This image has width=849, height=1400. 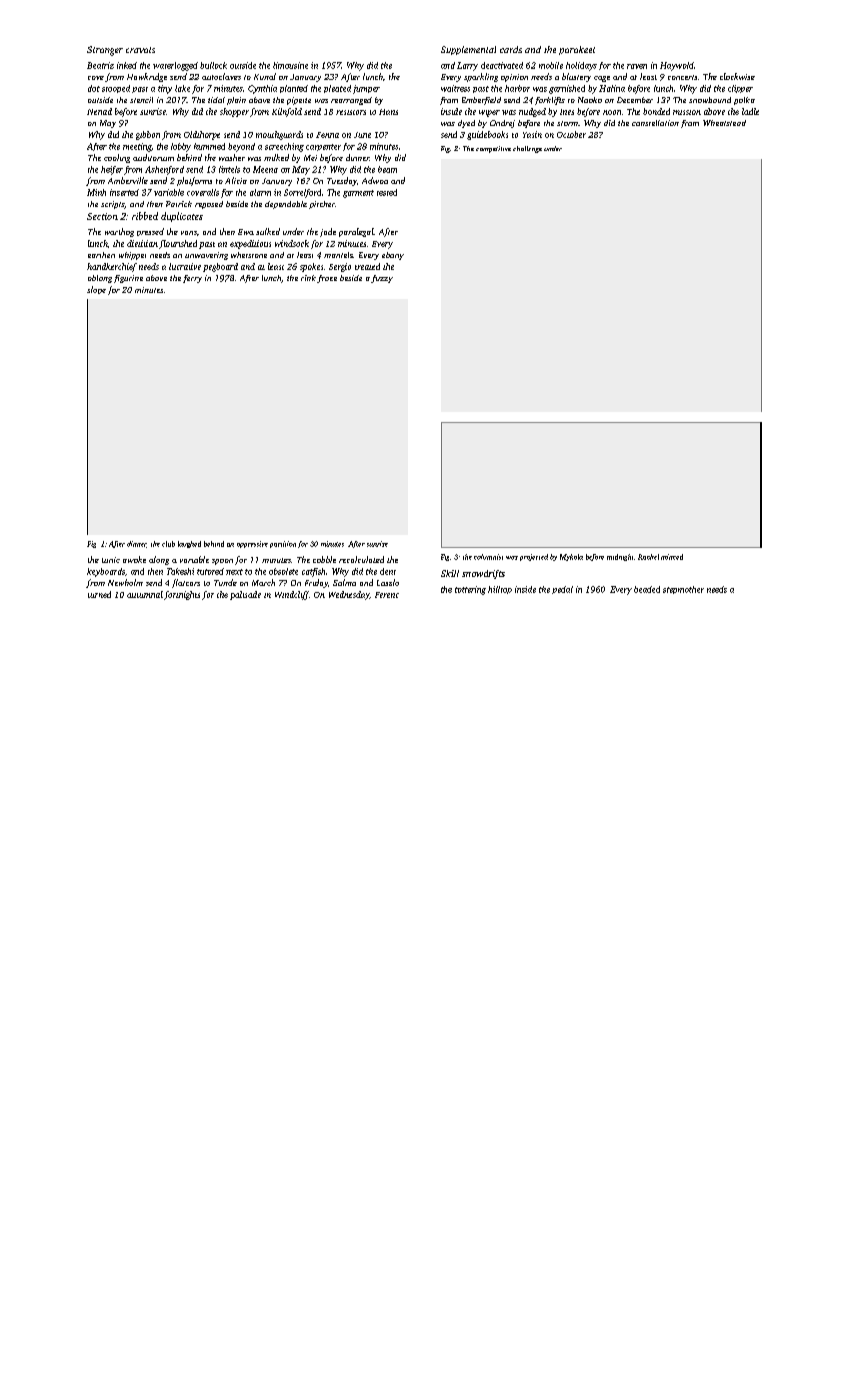 I want to click on treated, so click(x=367, y=266).
